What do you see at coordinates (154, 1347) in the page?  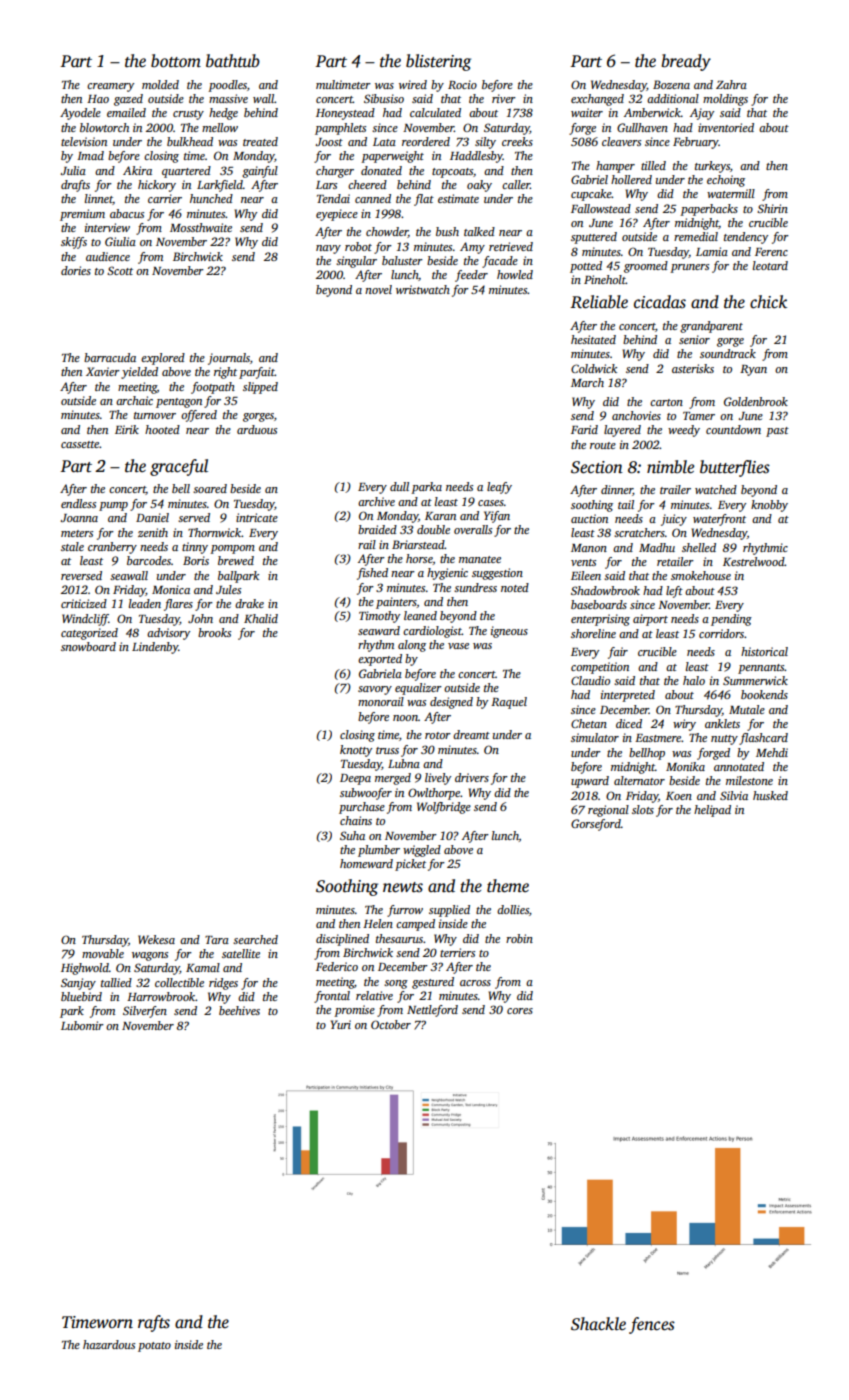 I see `potato` at bounding box center [154, 1347].
